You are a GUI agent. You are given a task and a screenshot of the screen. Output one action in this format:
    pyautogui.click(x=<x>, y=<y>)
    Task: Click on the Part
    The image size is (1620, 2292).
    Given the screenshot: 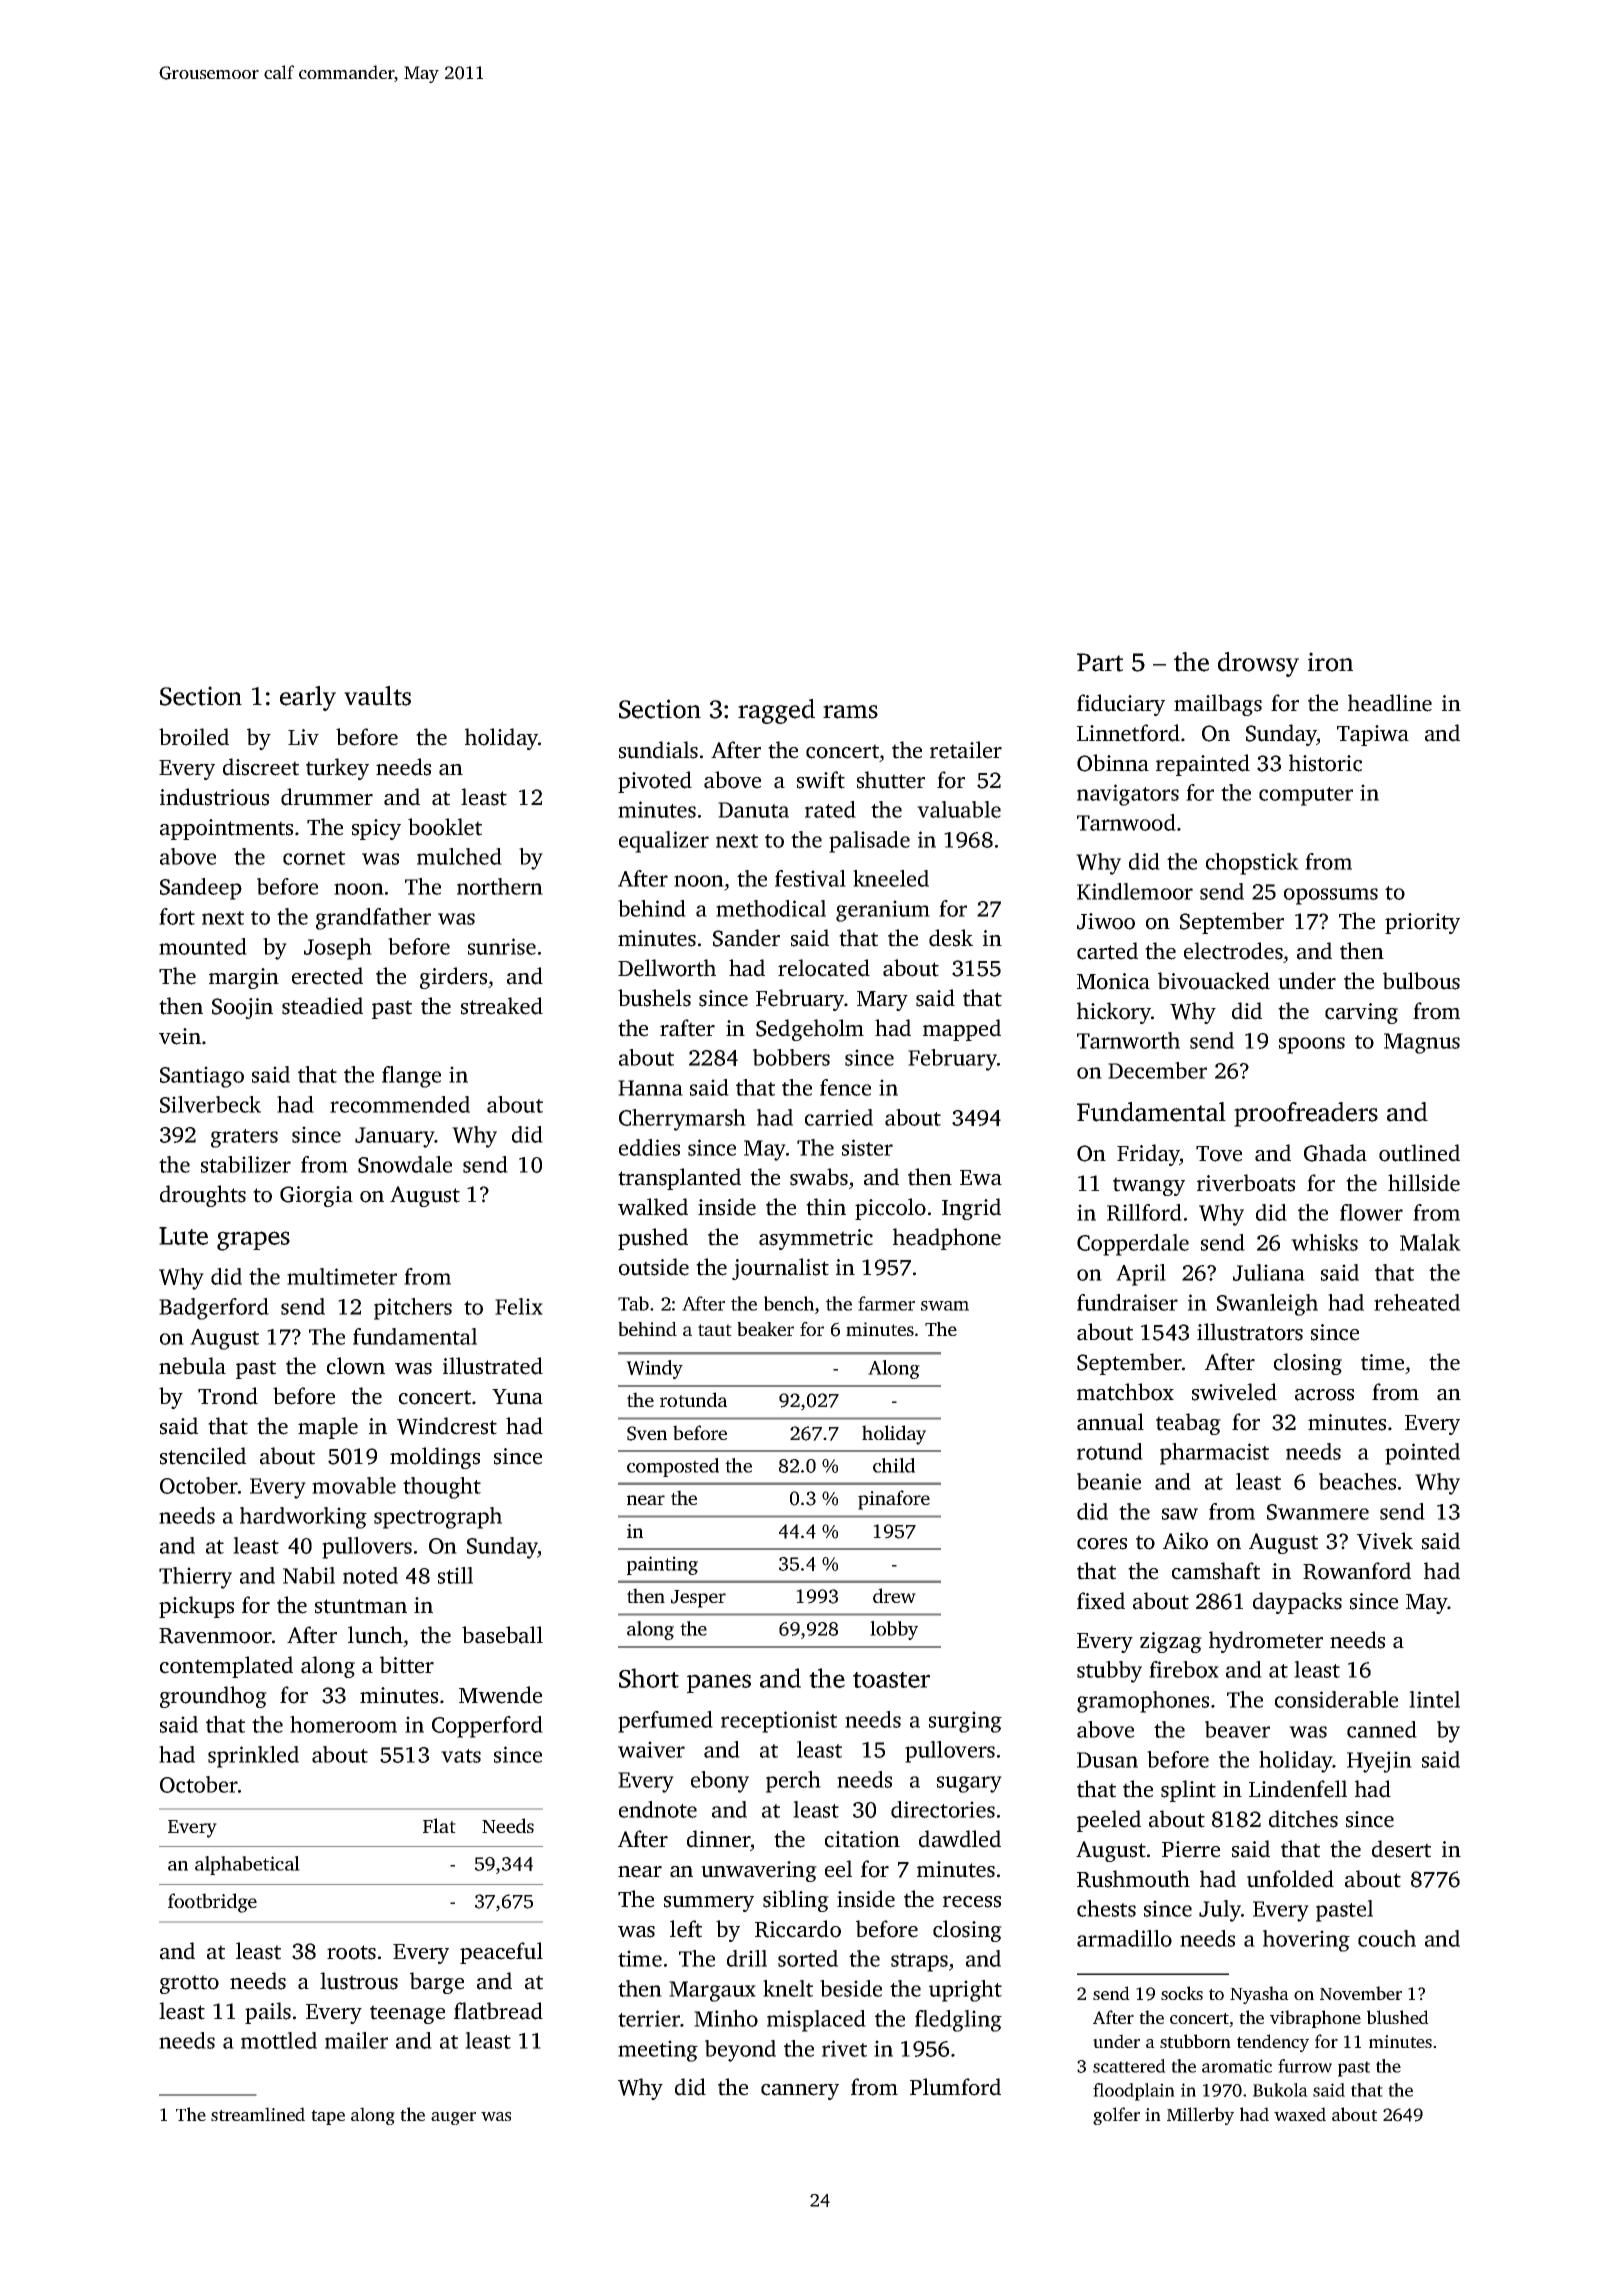 What is the action you would take?
    pyautogui.click(x=1100, y=662)
